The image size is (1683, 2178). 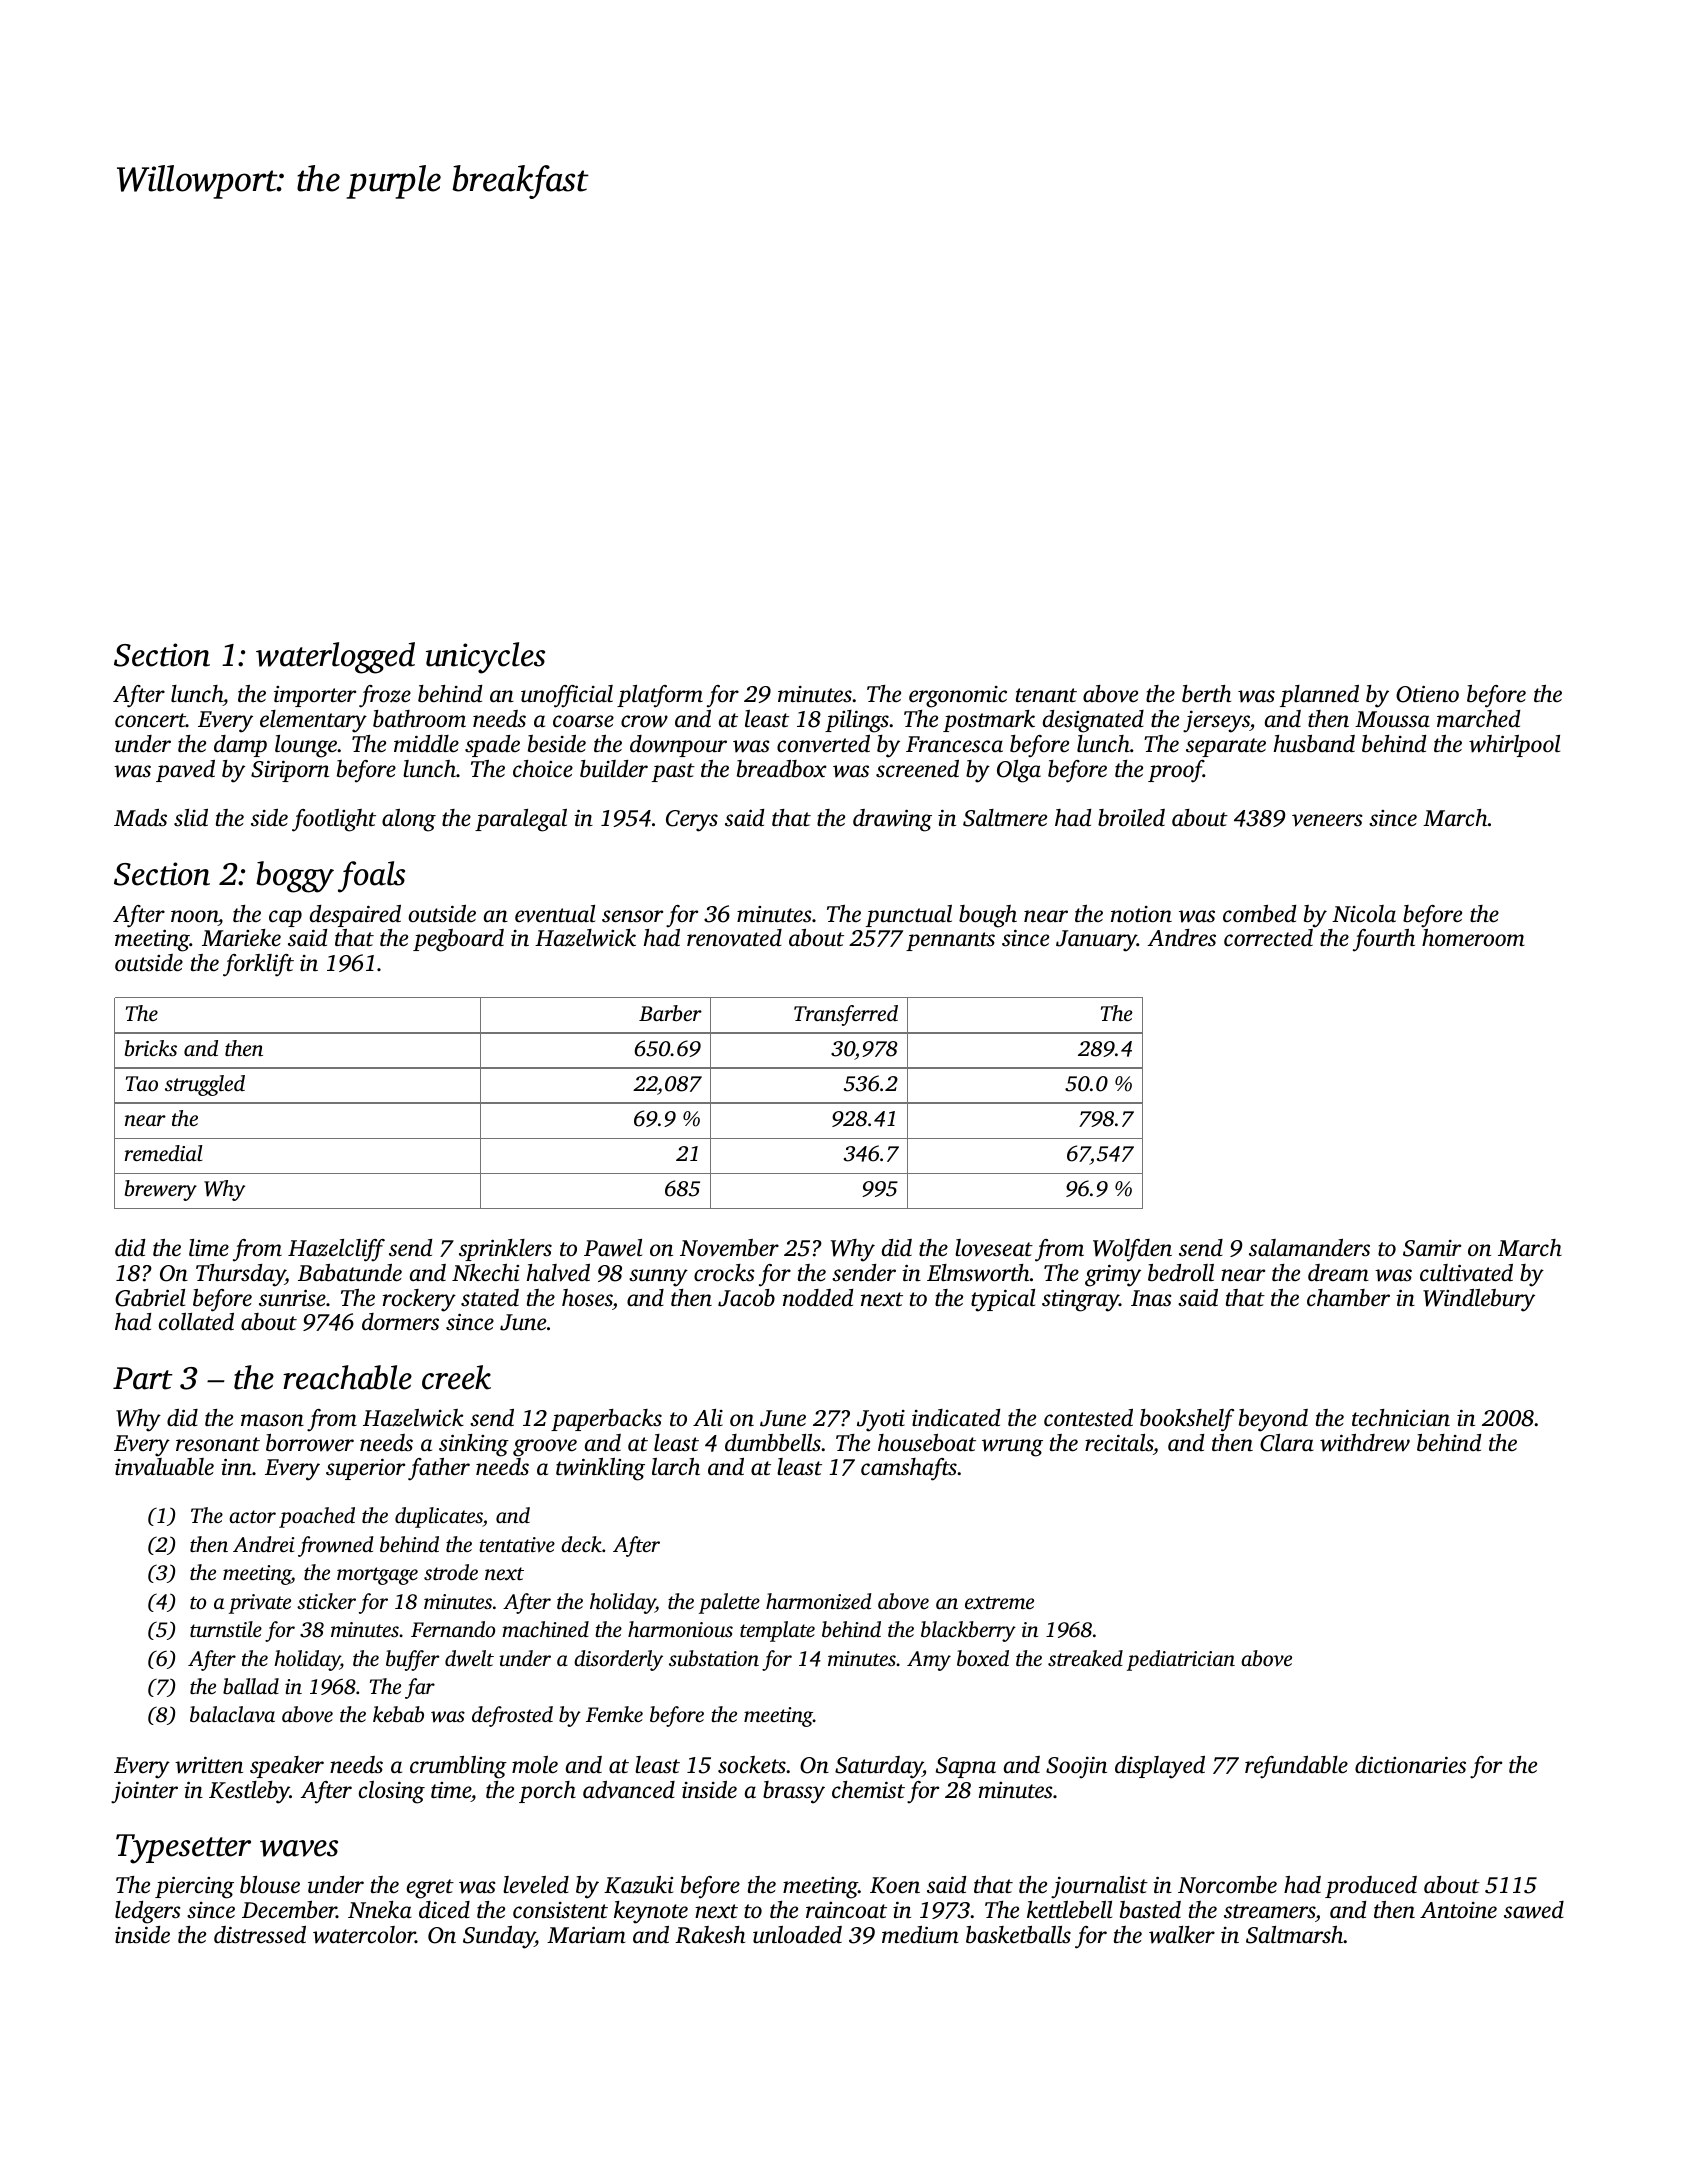 I want to click on Samir, so click(x=1432, y=1248).
